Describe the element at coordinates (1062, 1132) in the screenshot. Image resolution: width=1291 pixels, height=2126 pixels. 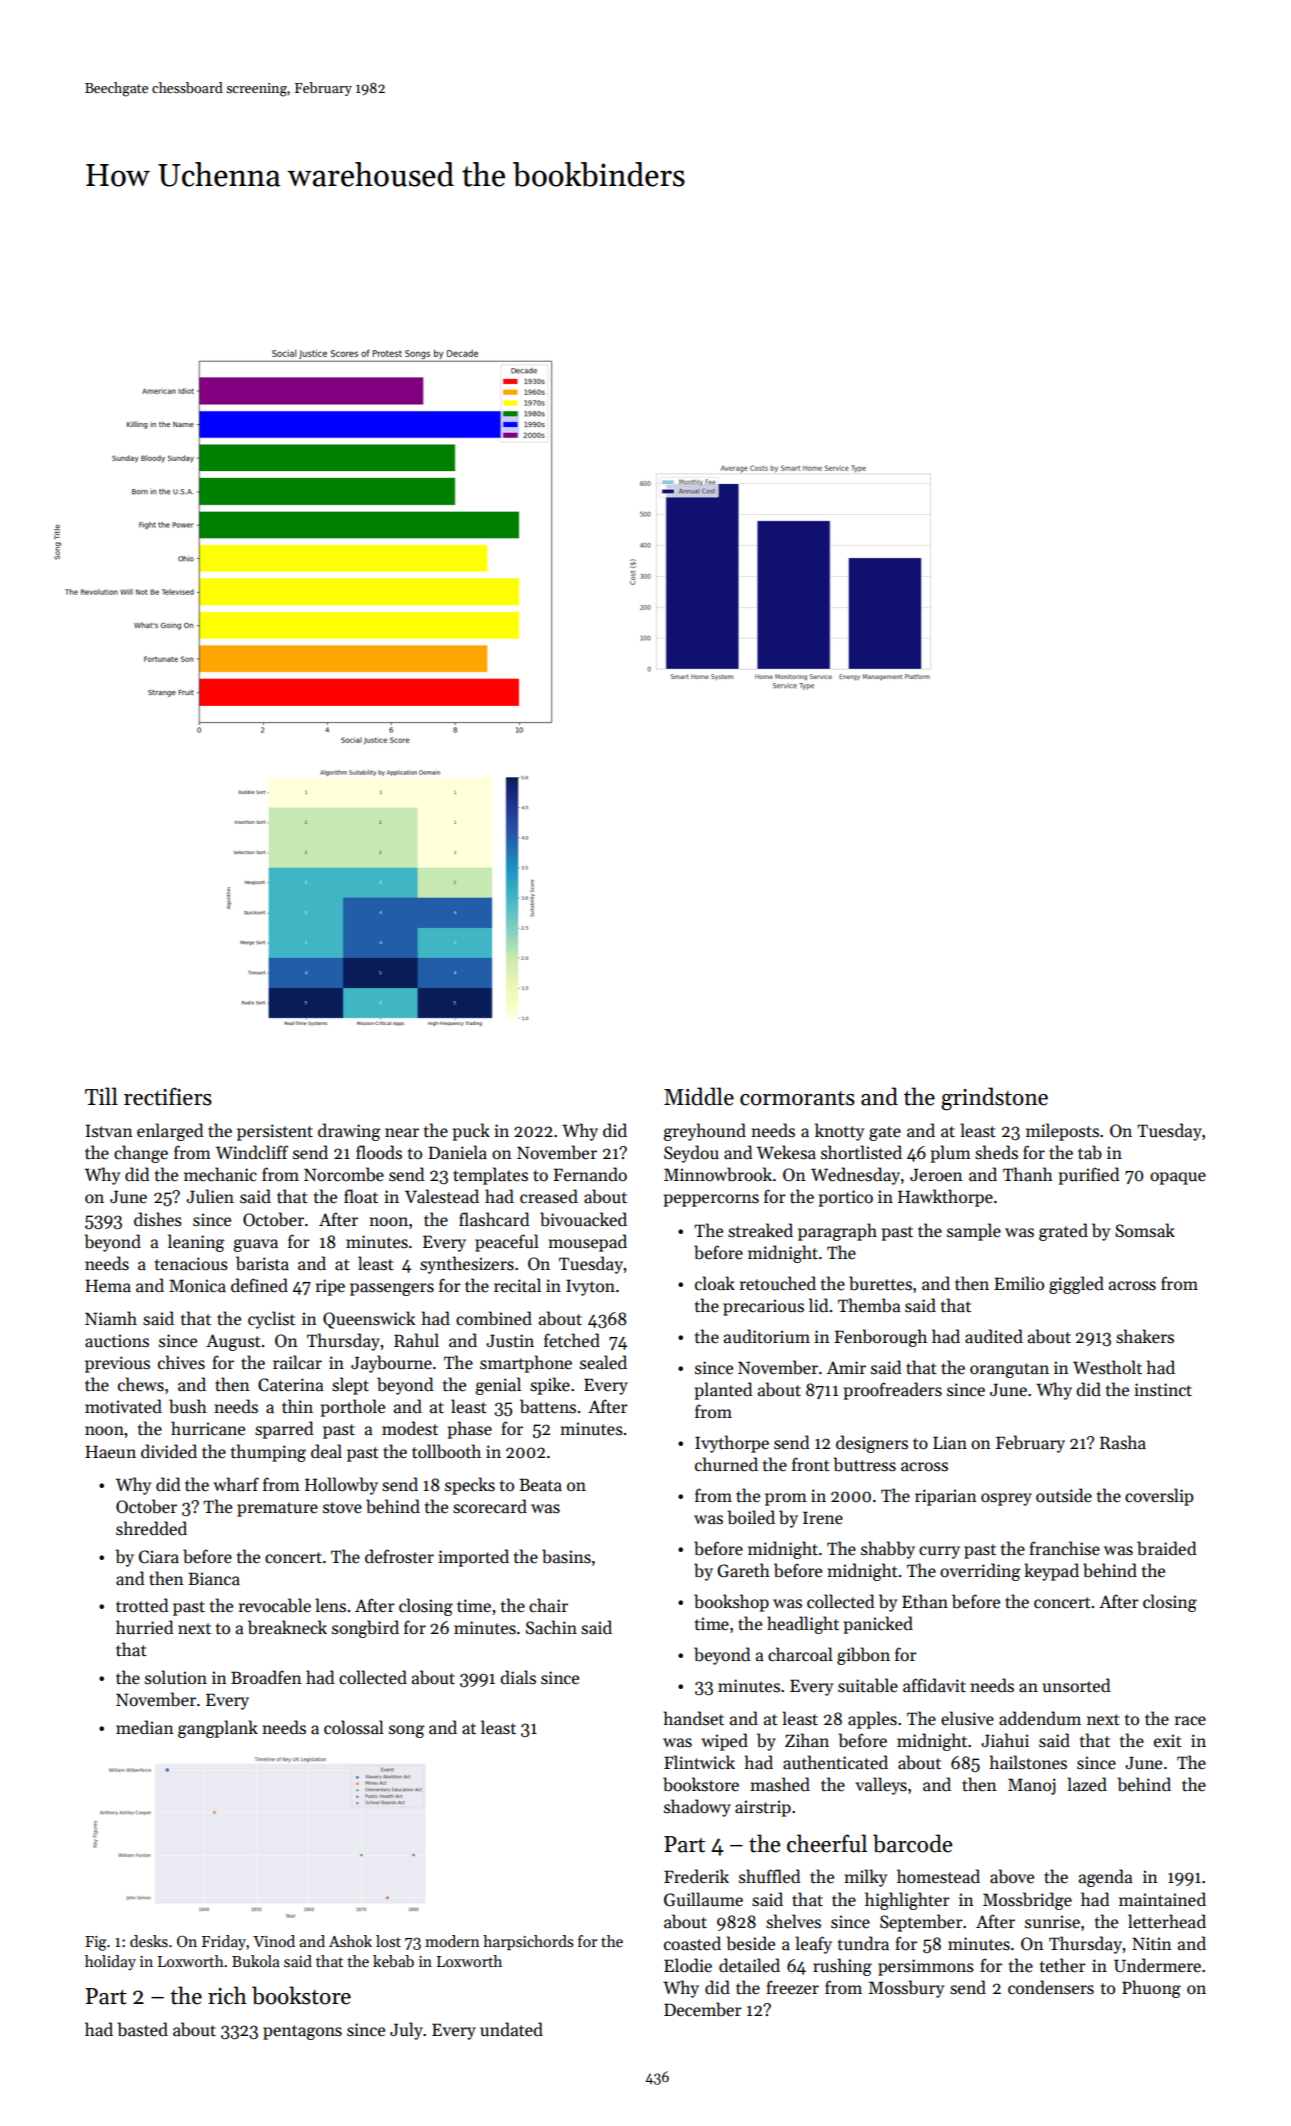
I see `mileposts` at that location.
